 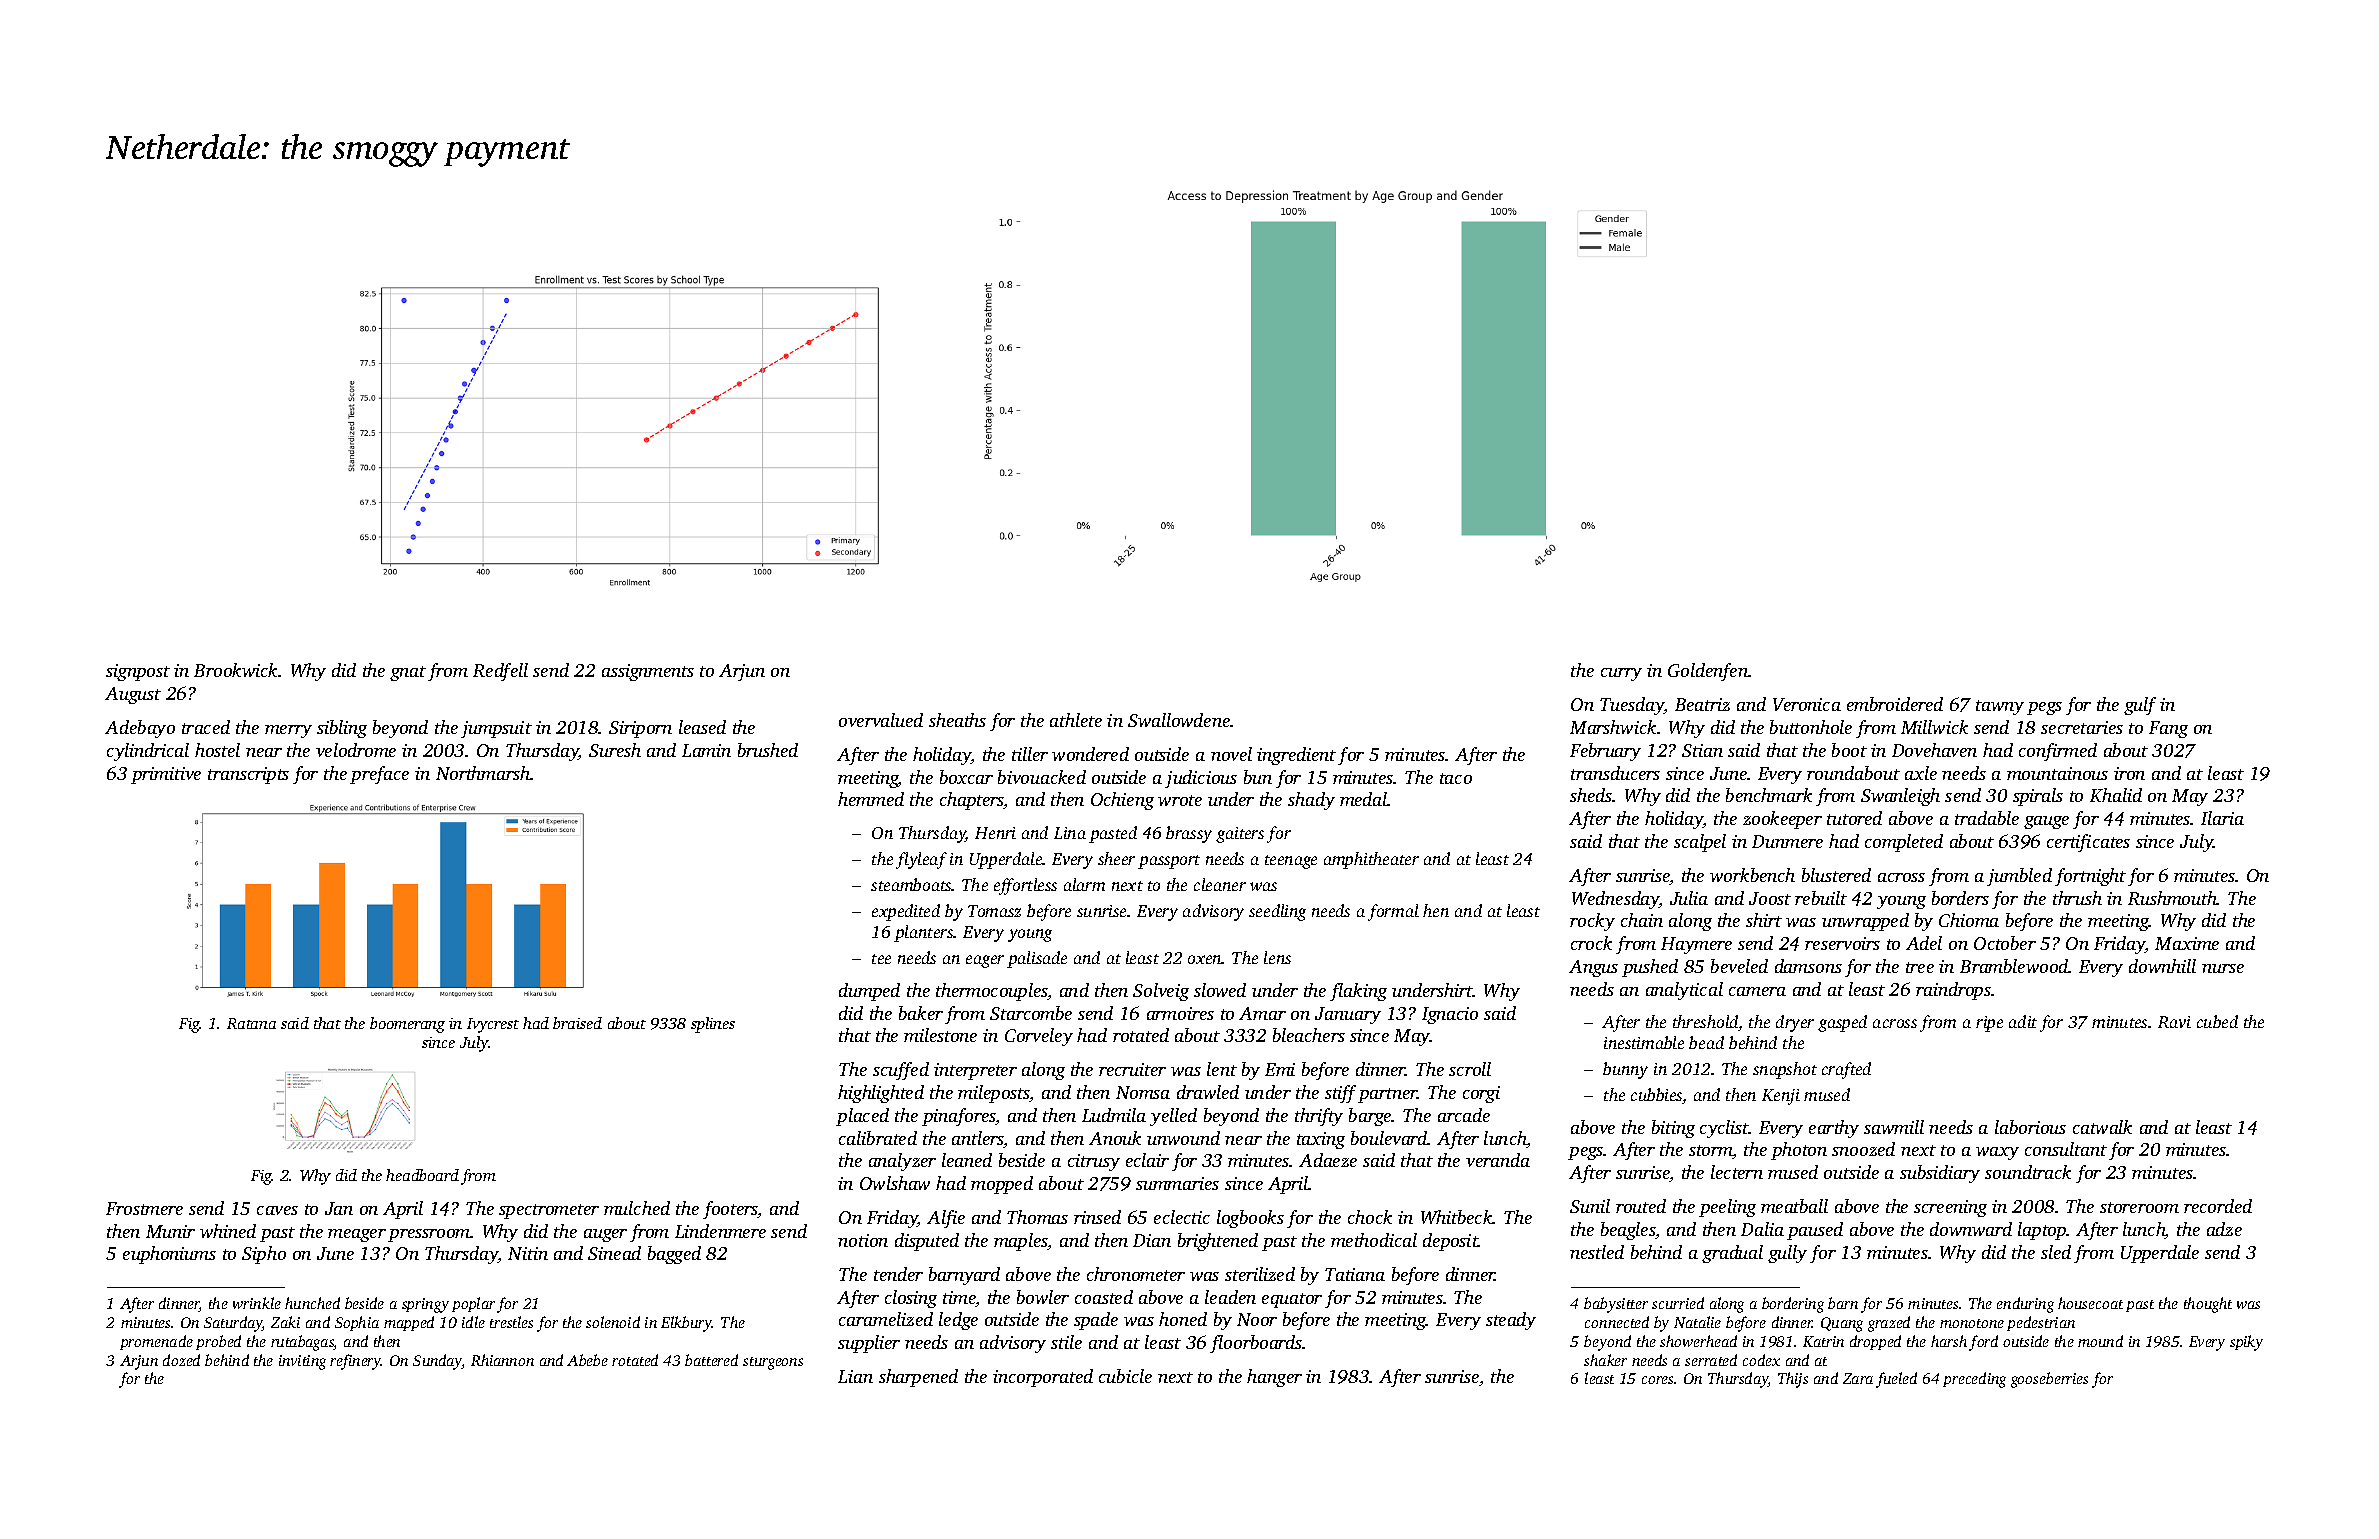 What do you see at coordinates (1706, 1023) in the screenshot?
I see `threshold` at bounding box center [1706, 1023].
